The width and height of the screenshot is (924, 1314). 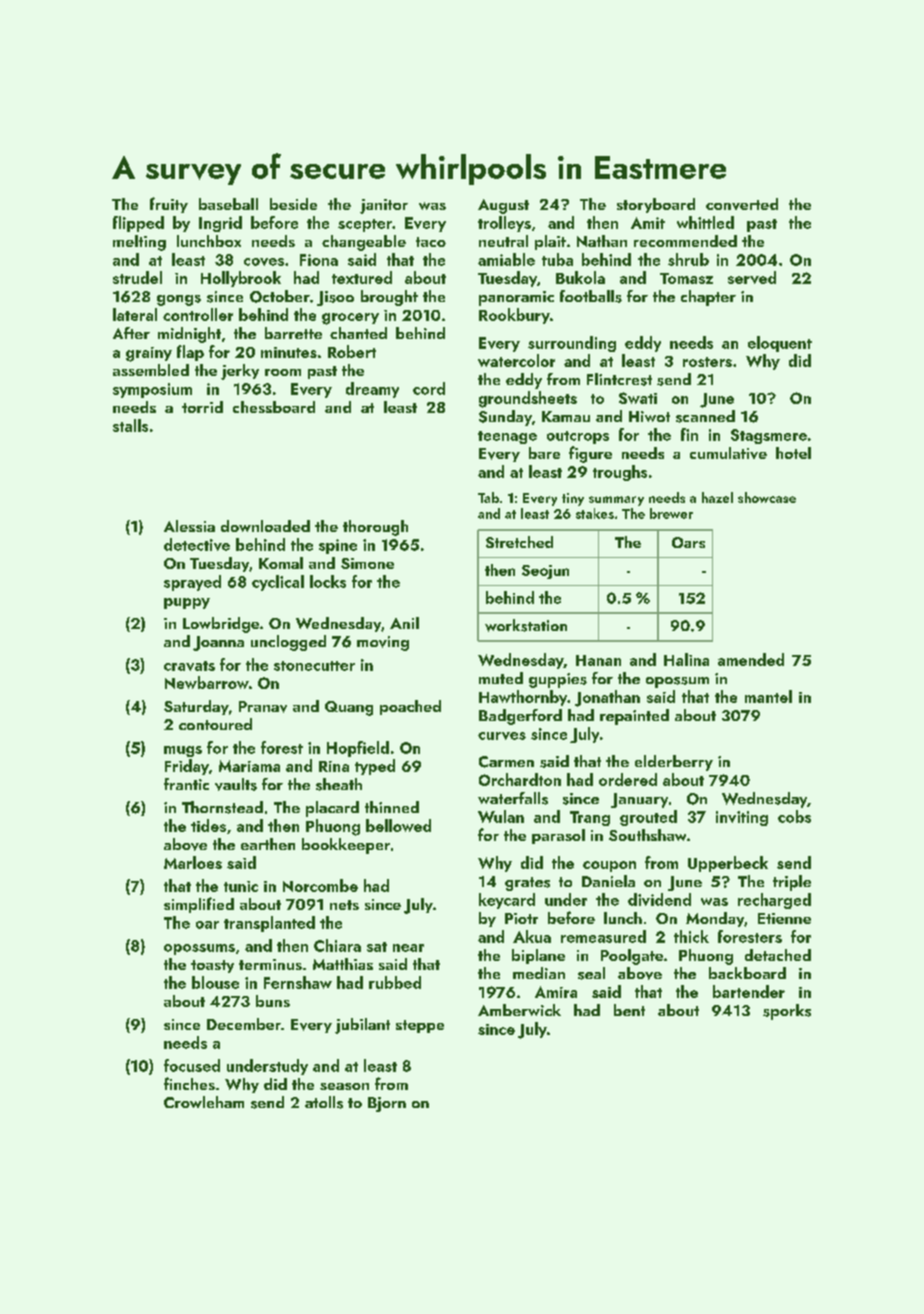 What do you see at coordinates (648, 223) in the screenshot?
I see `Amit` at bounding box center [648, 223].
